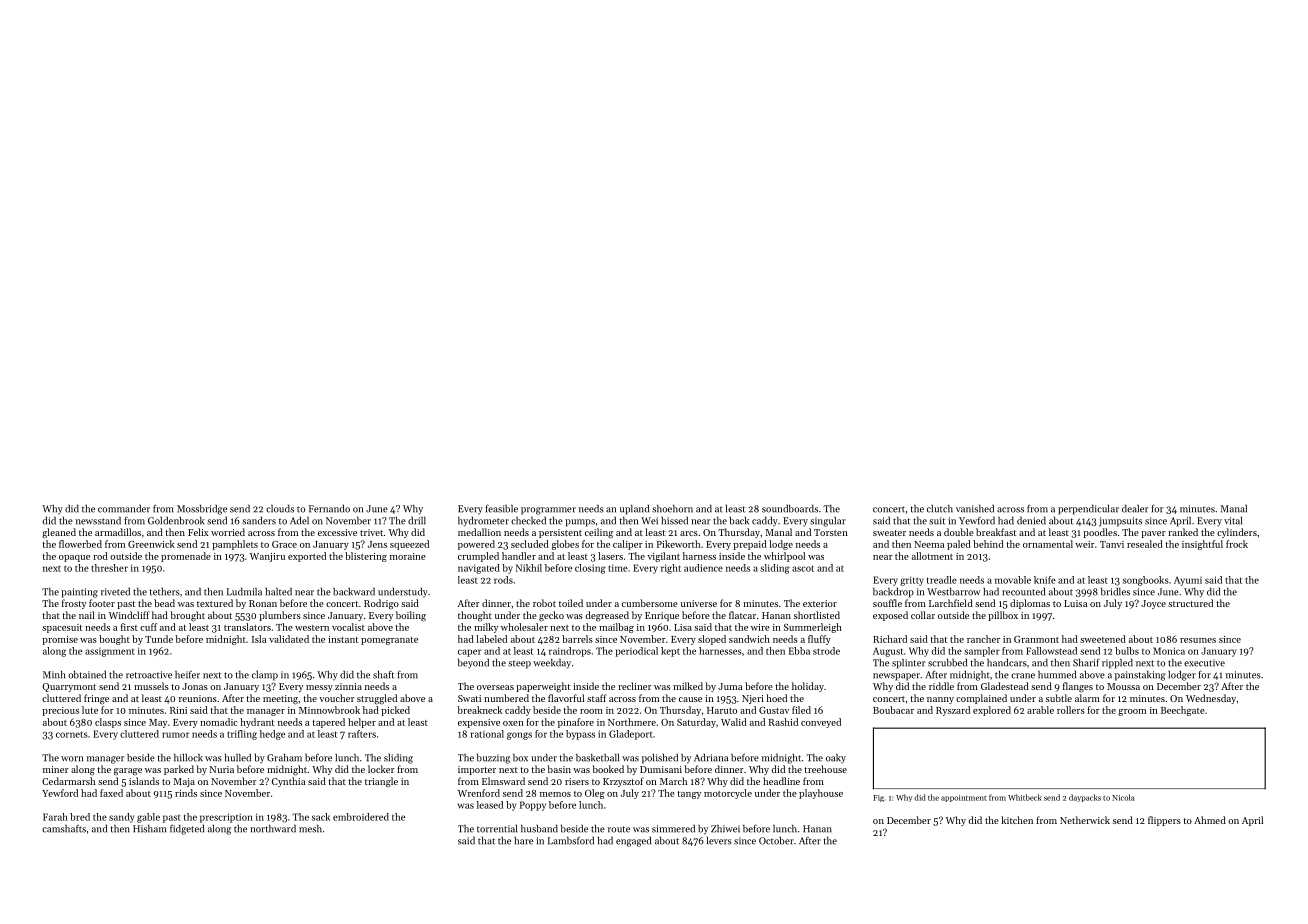 The width and height of the image is (1308, 924). Describe the element at coordinates (776, 841) in the image. I see `October` at that location.
